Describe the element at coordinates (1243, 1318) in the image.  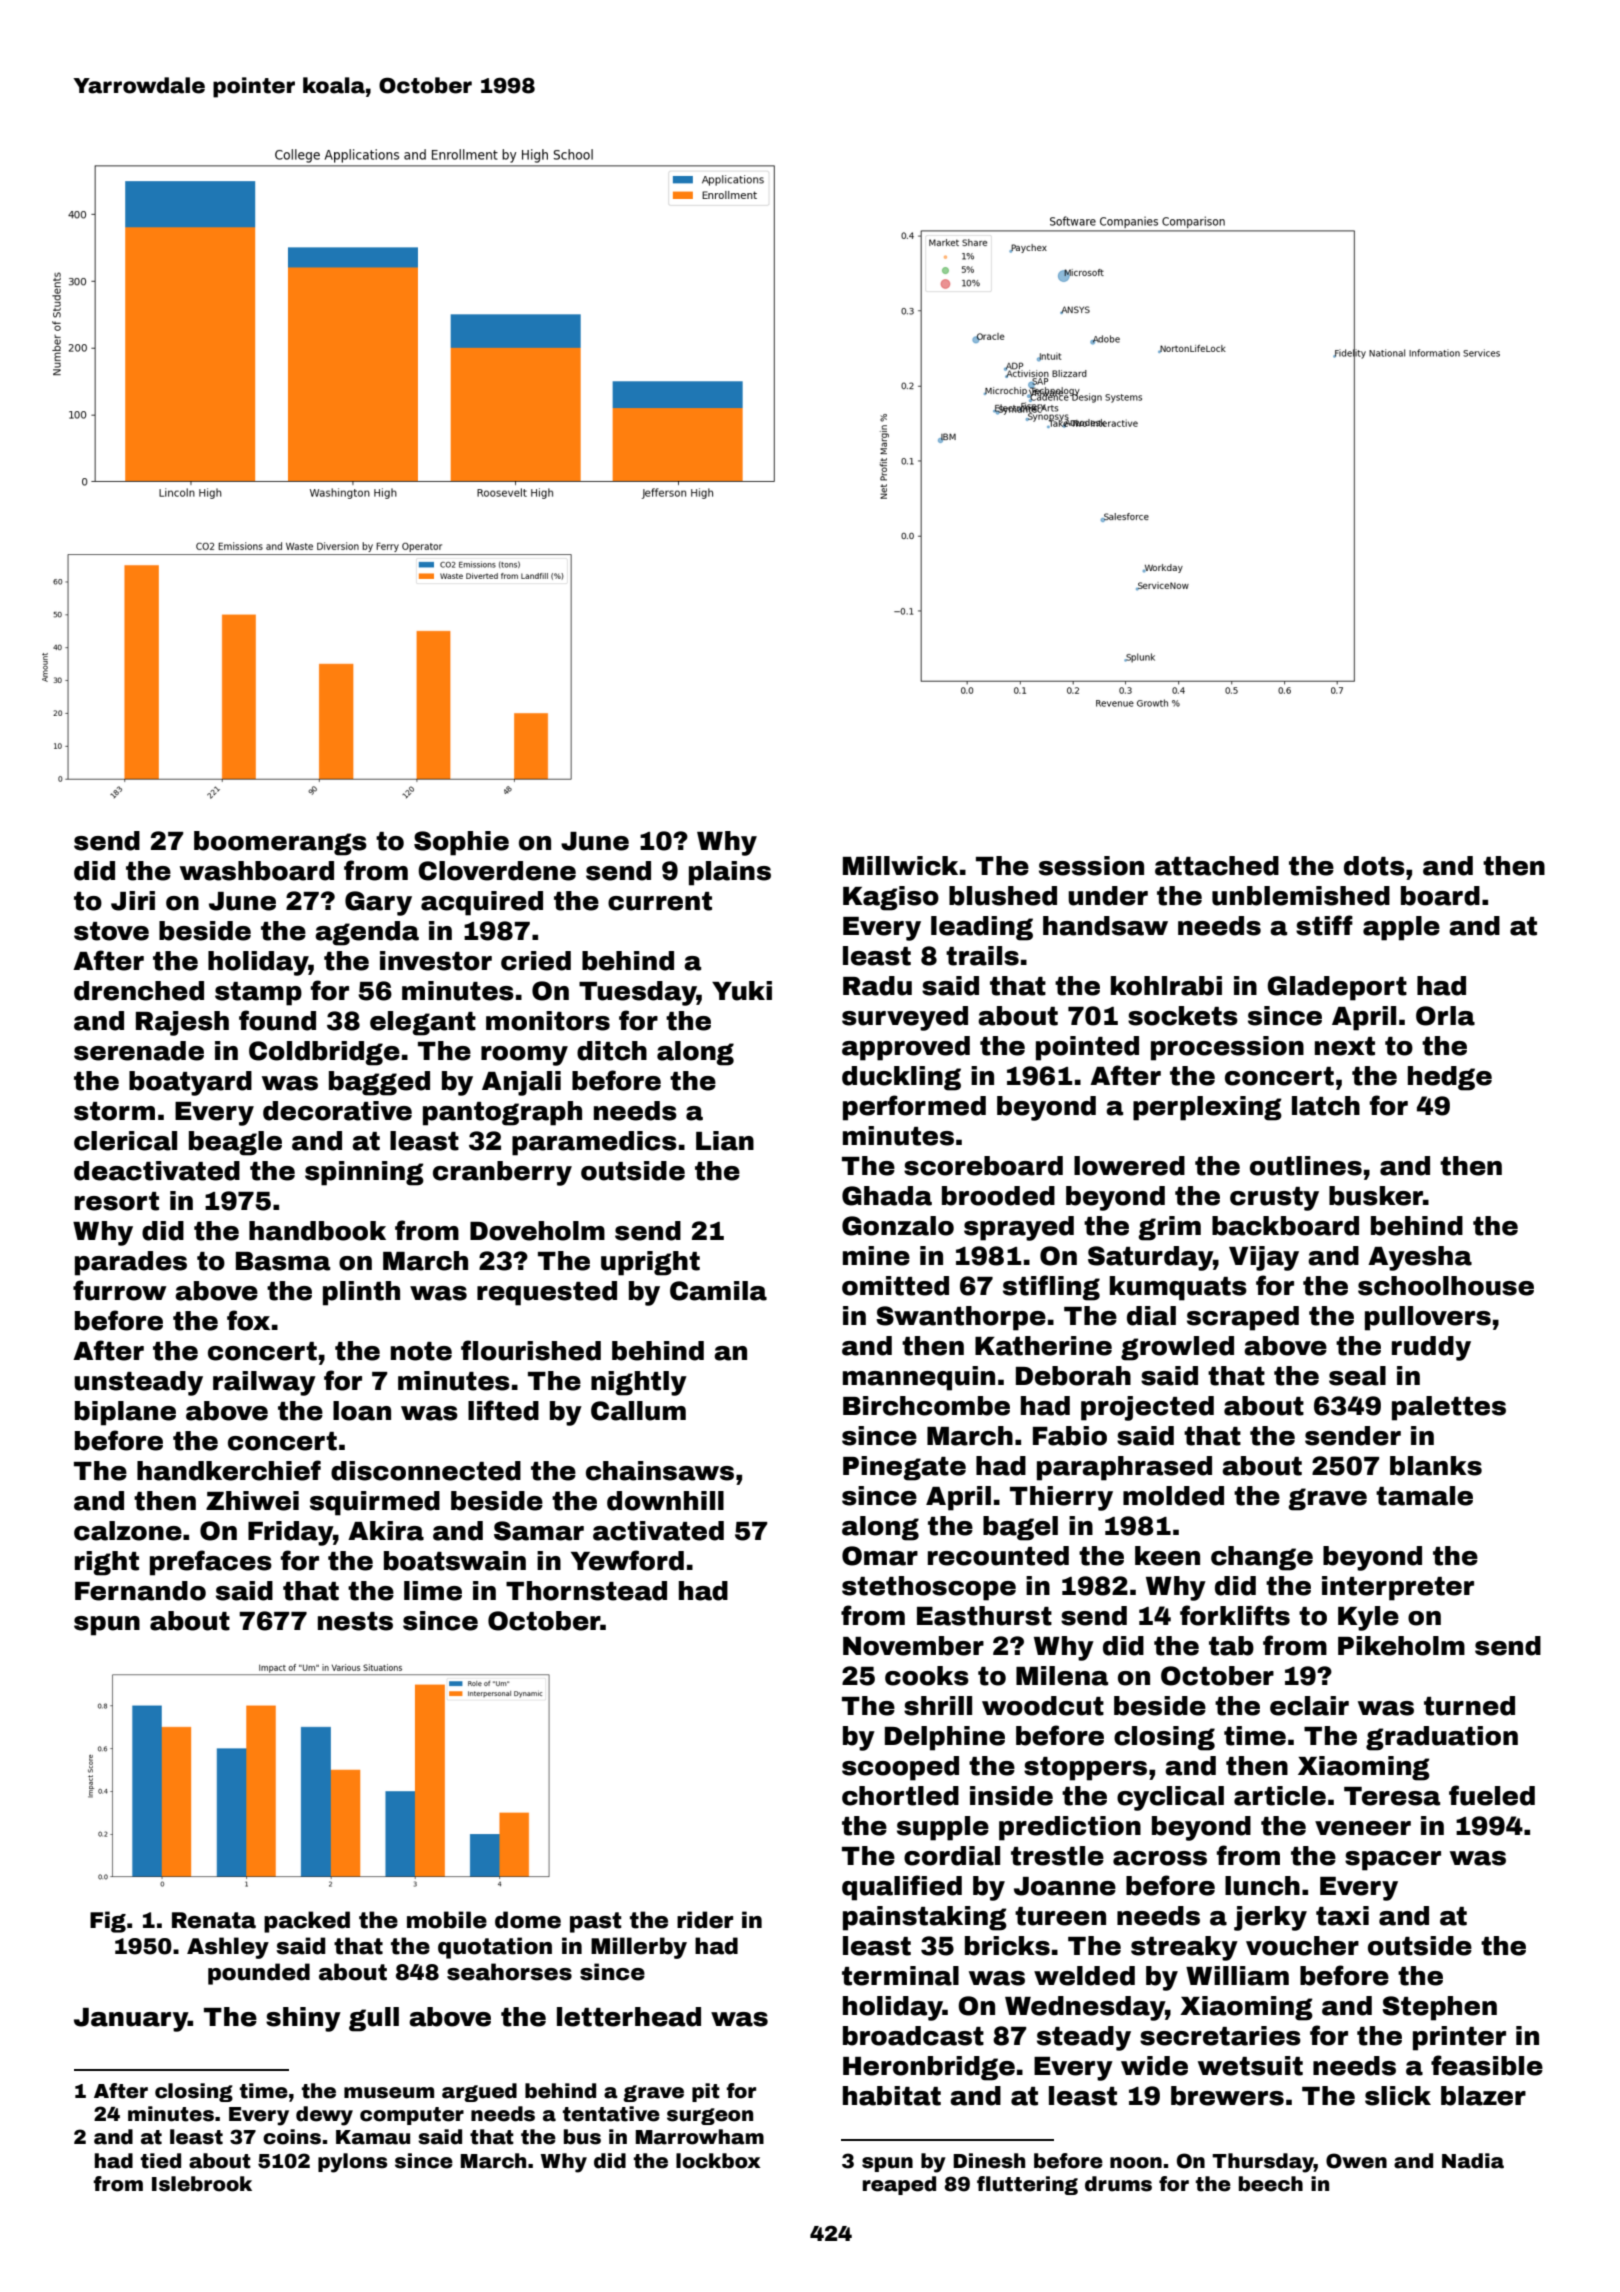
I see `scraped` at that location.
